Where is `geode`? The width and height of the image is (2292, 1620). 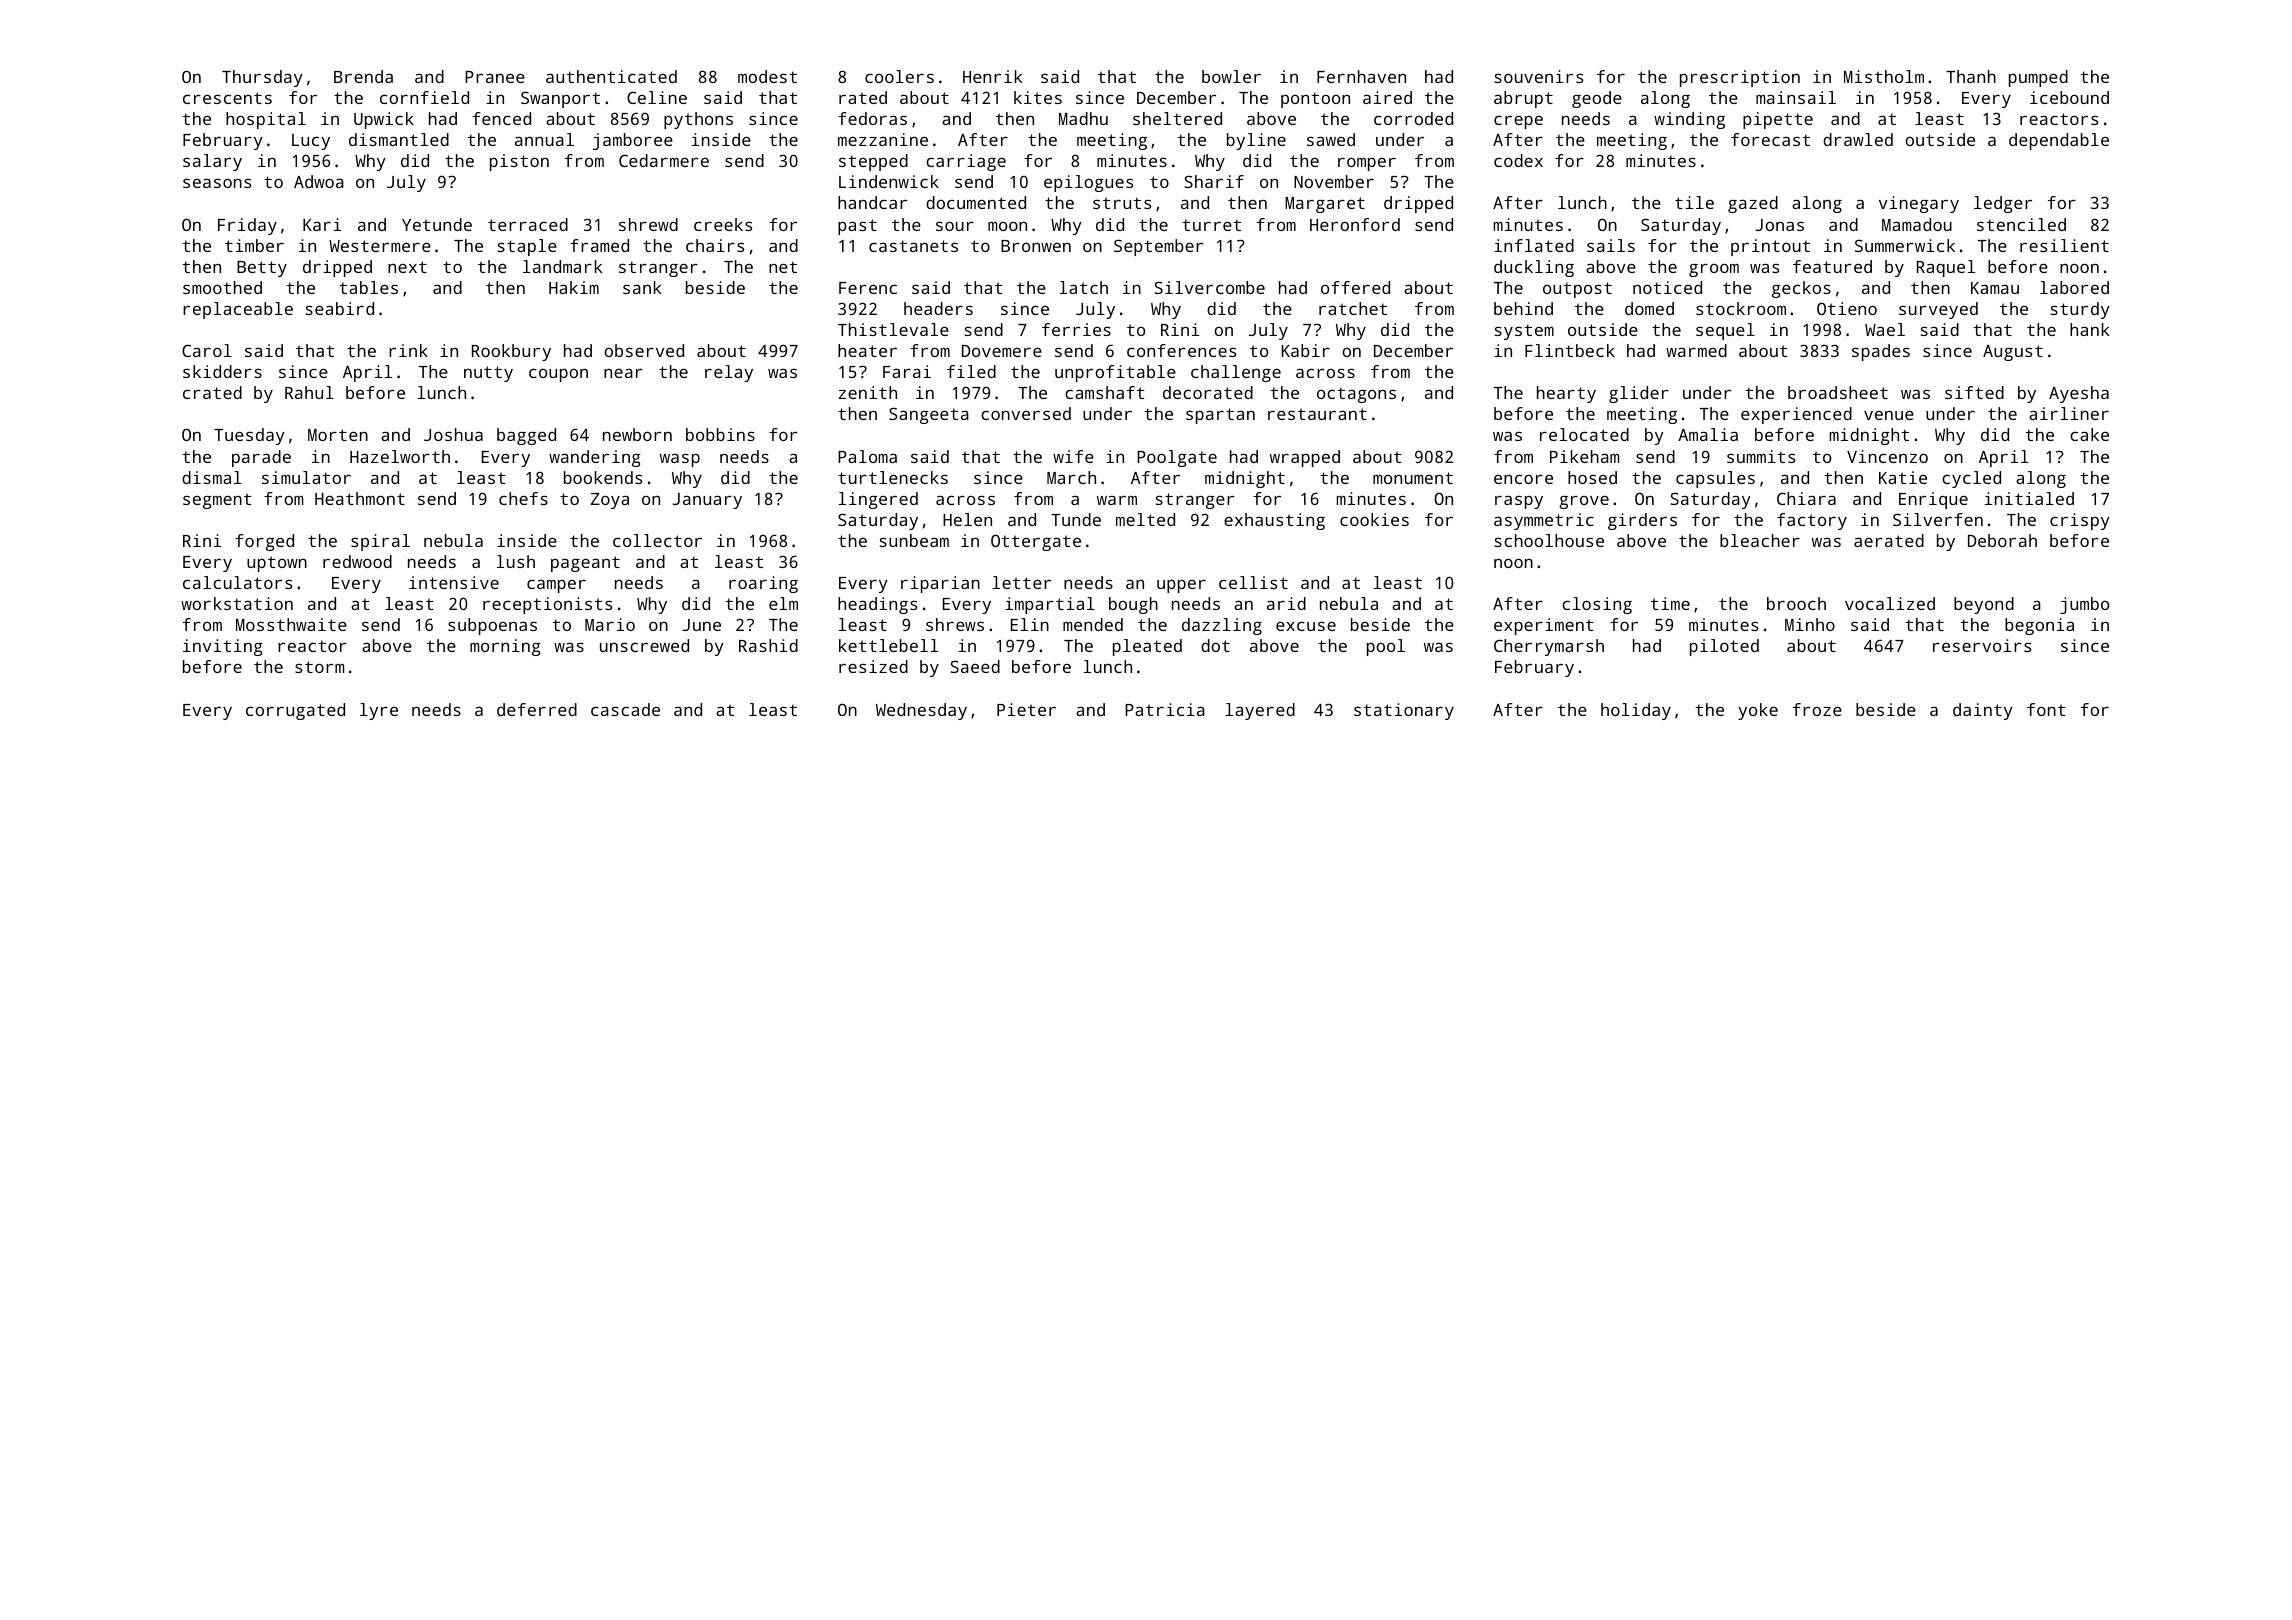 geode is located at coordinates (1597, 99).
